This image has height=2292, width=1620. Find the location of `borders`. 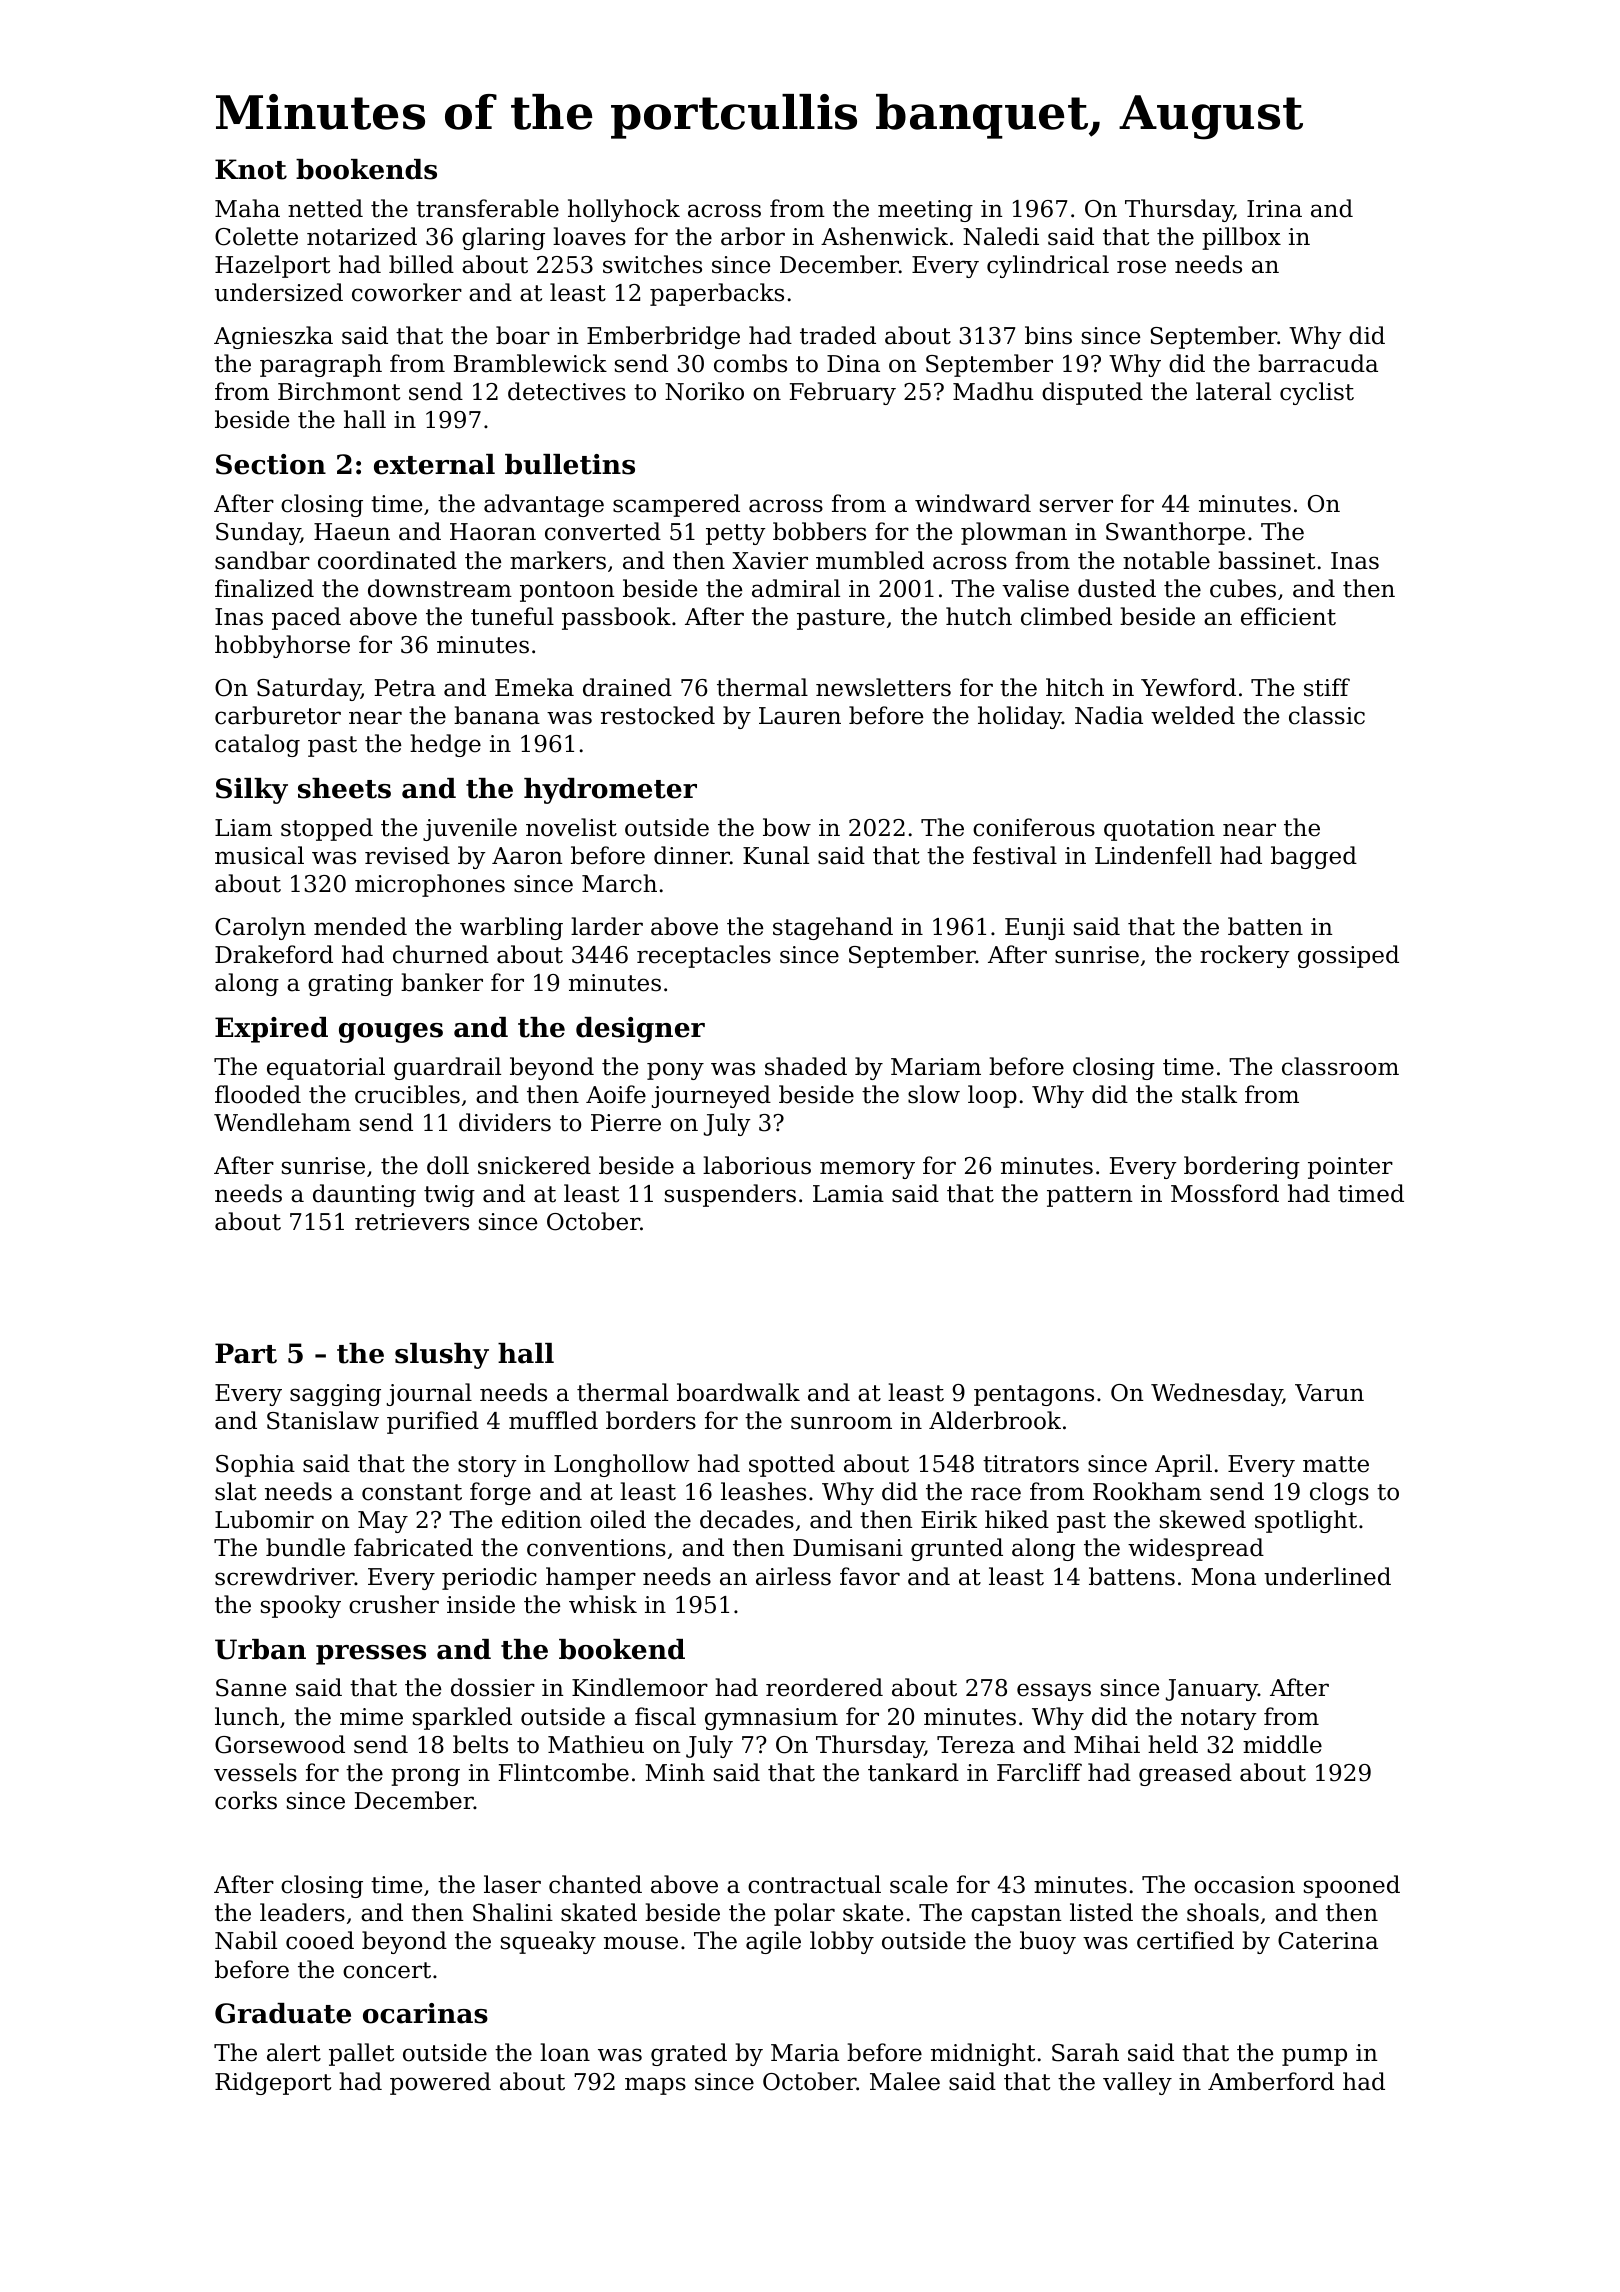

borders is located at coordinates (651, 1420).
